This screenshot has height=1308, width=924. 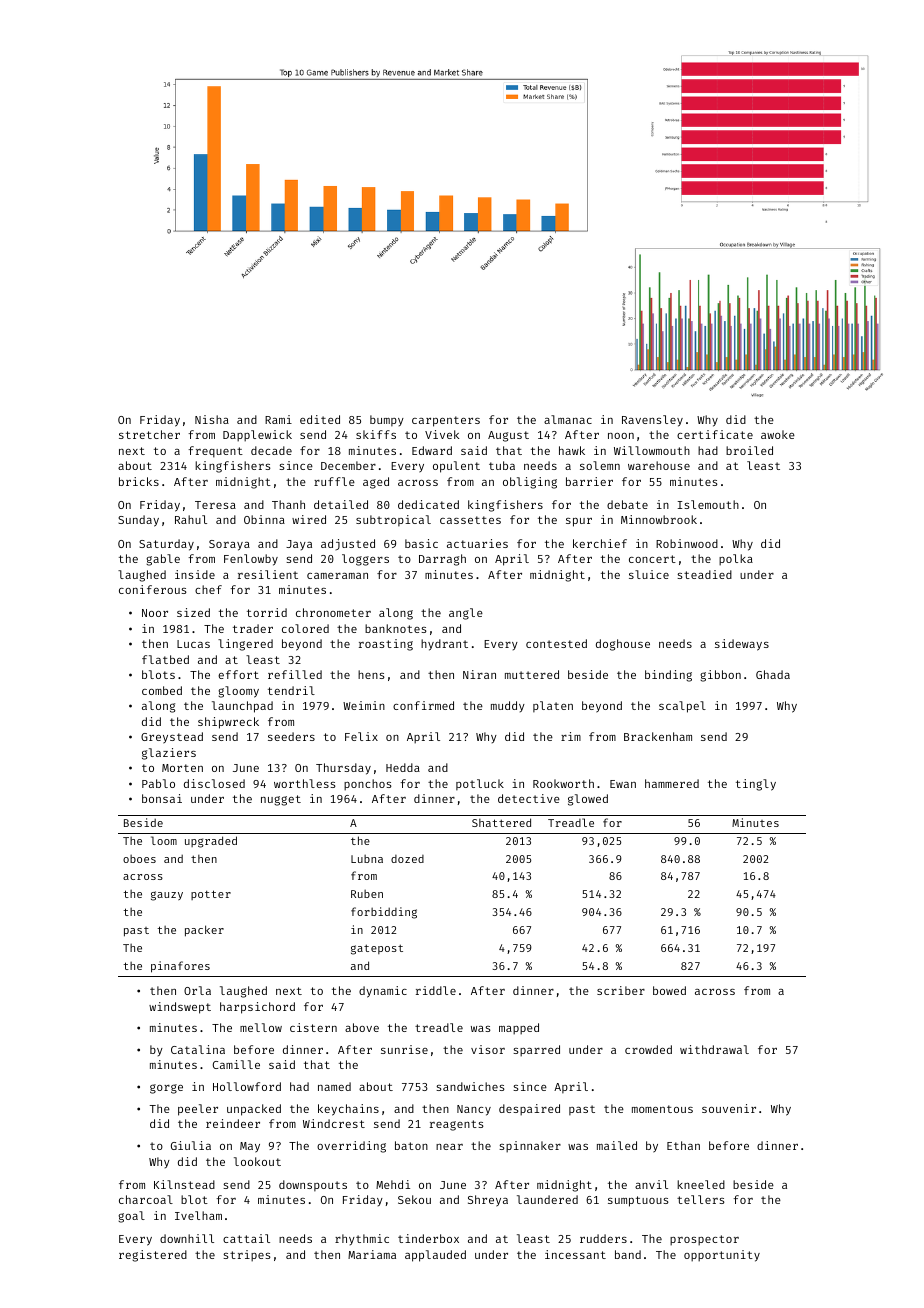 I want to click on flatbed, so click(x=165, y=659).
